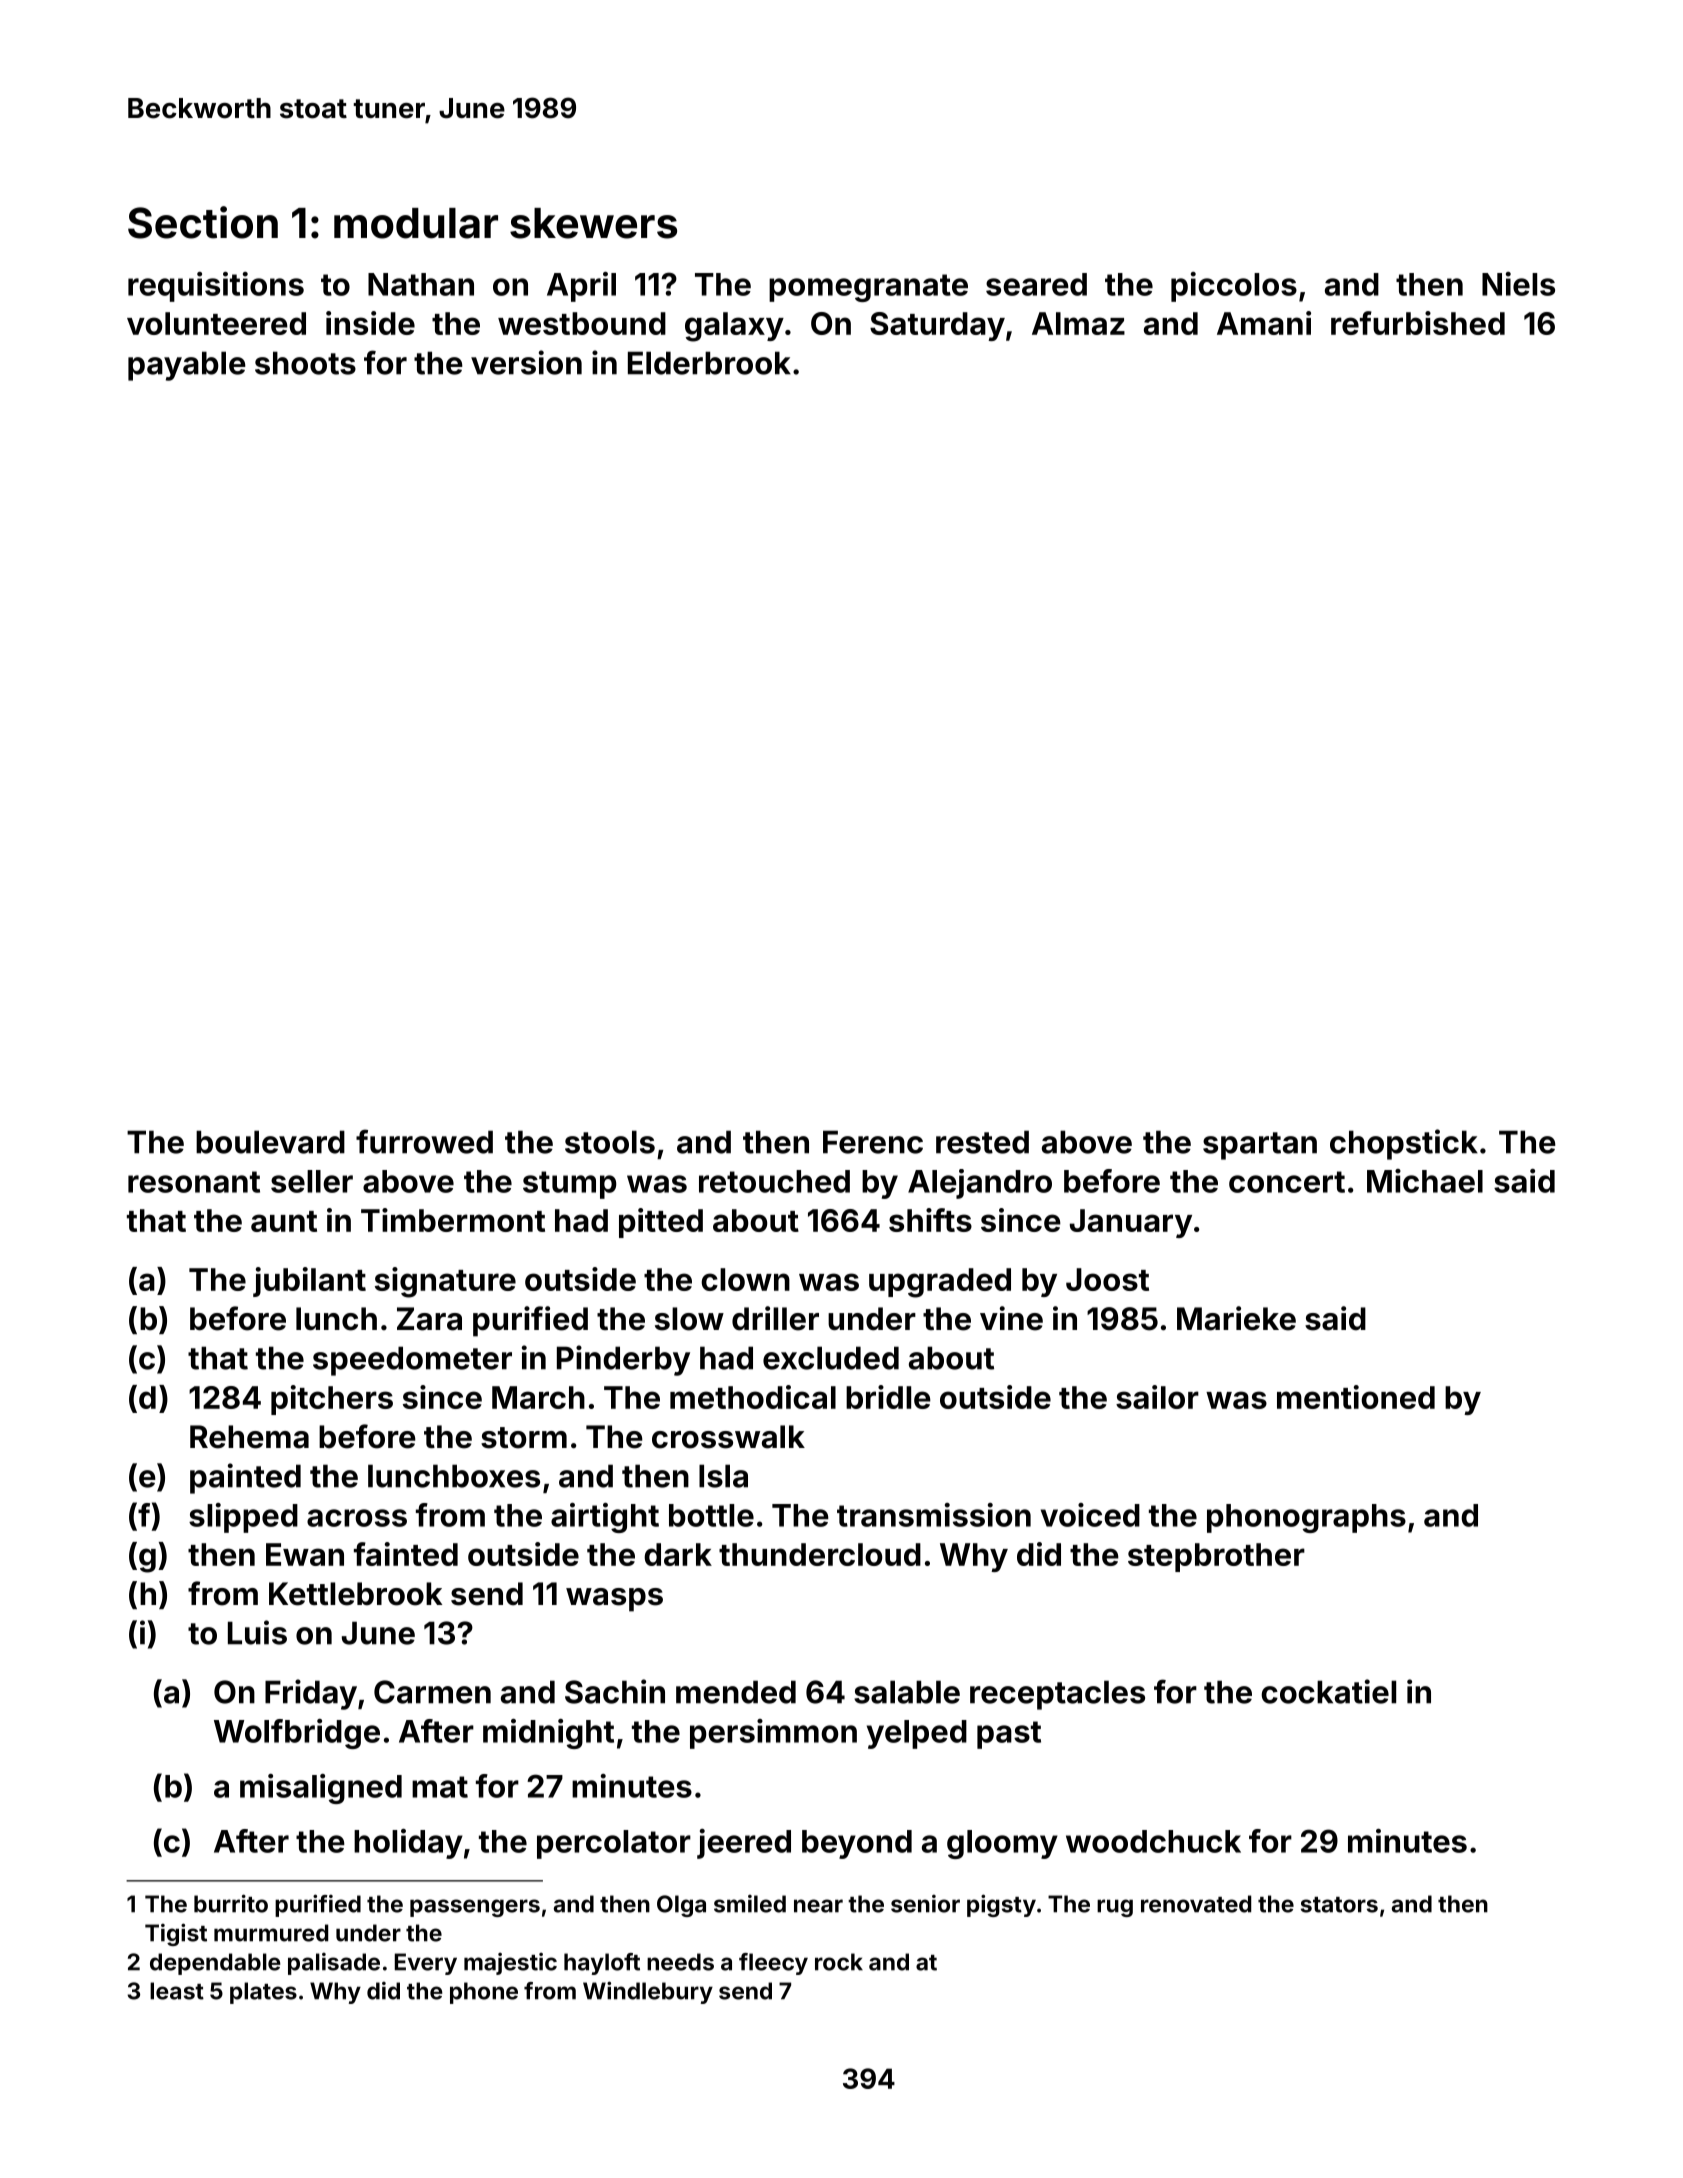  What do you see at coordinates (484, 1993) in the screenshot?
I see `phone` at bounding box center [484, 1993].
